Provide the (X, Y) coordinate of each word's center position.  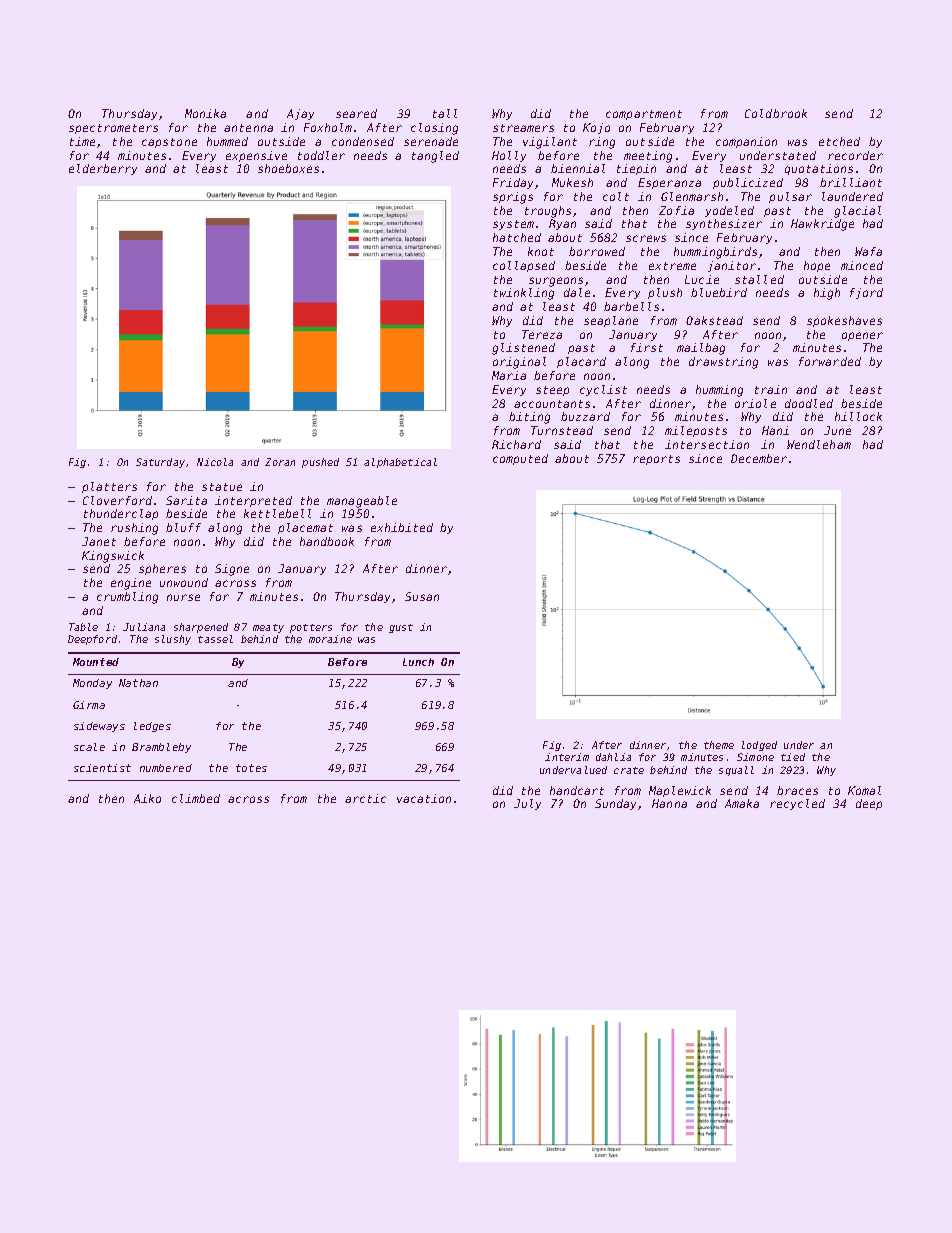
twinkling (524, 294)
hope (817, 266)
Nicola (215, 462)
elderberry (103, 169)
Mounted (96, 662)
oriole (755, 403)
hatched (517, 237)
